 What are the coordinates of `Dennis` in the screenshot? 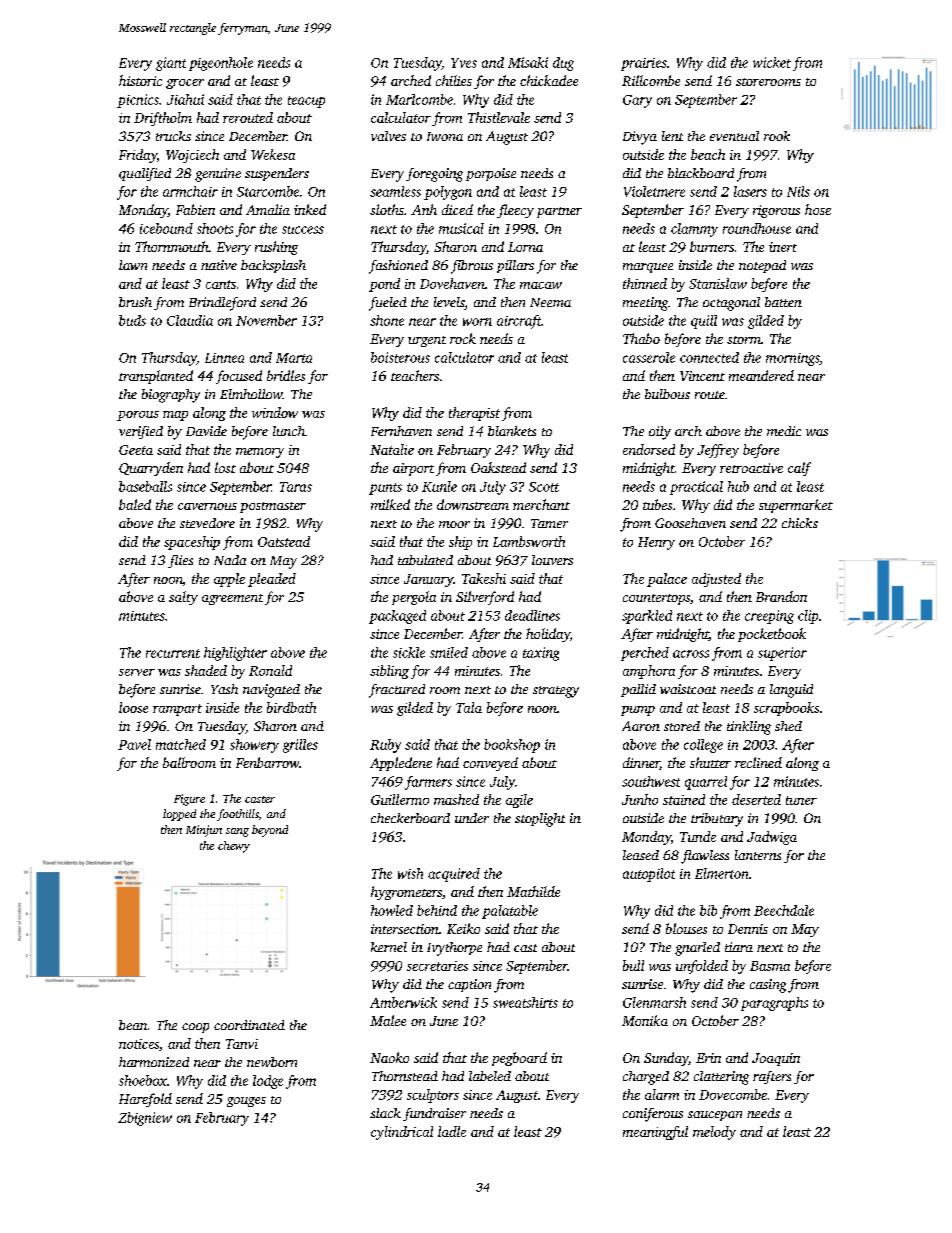 It's located at (748, 929).
